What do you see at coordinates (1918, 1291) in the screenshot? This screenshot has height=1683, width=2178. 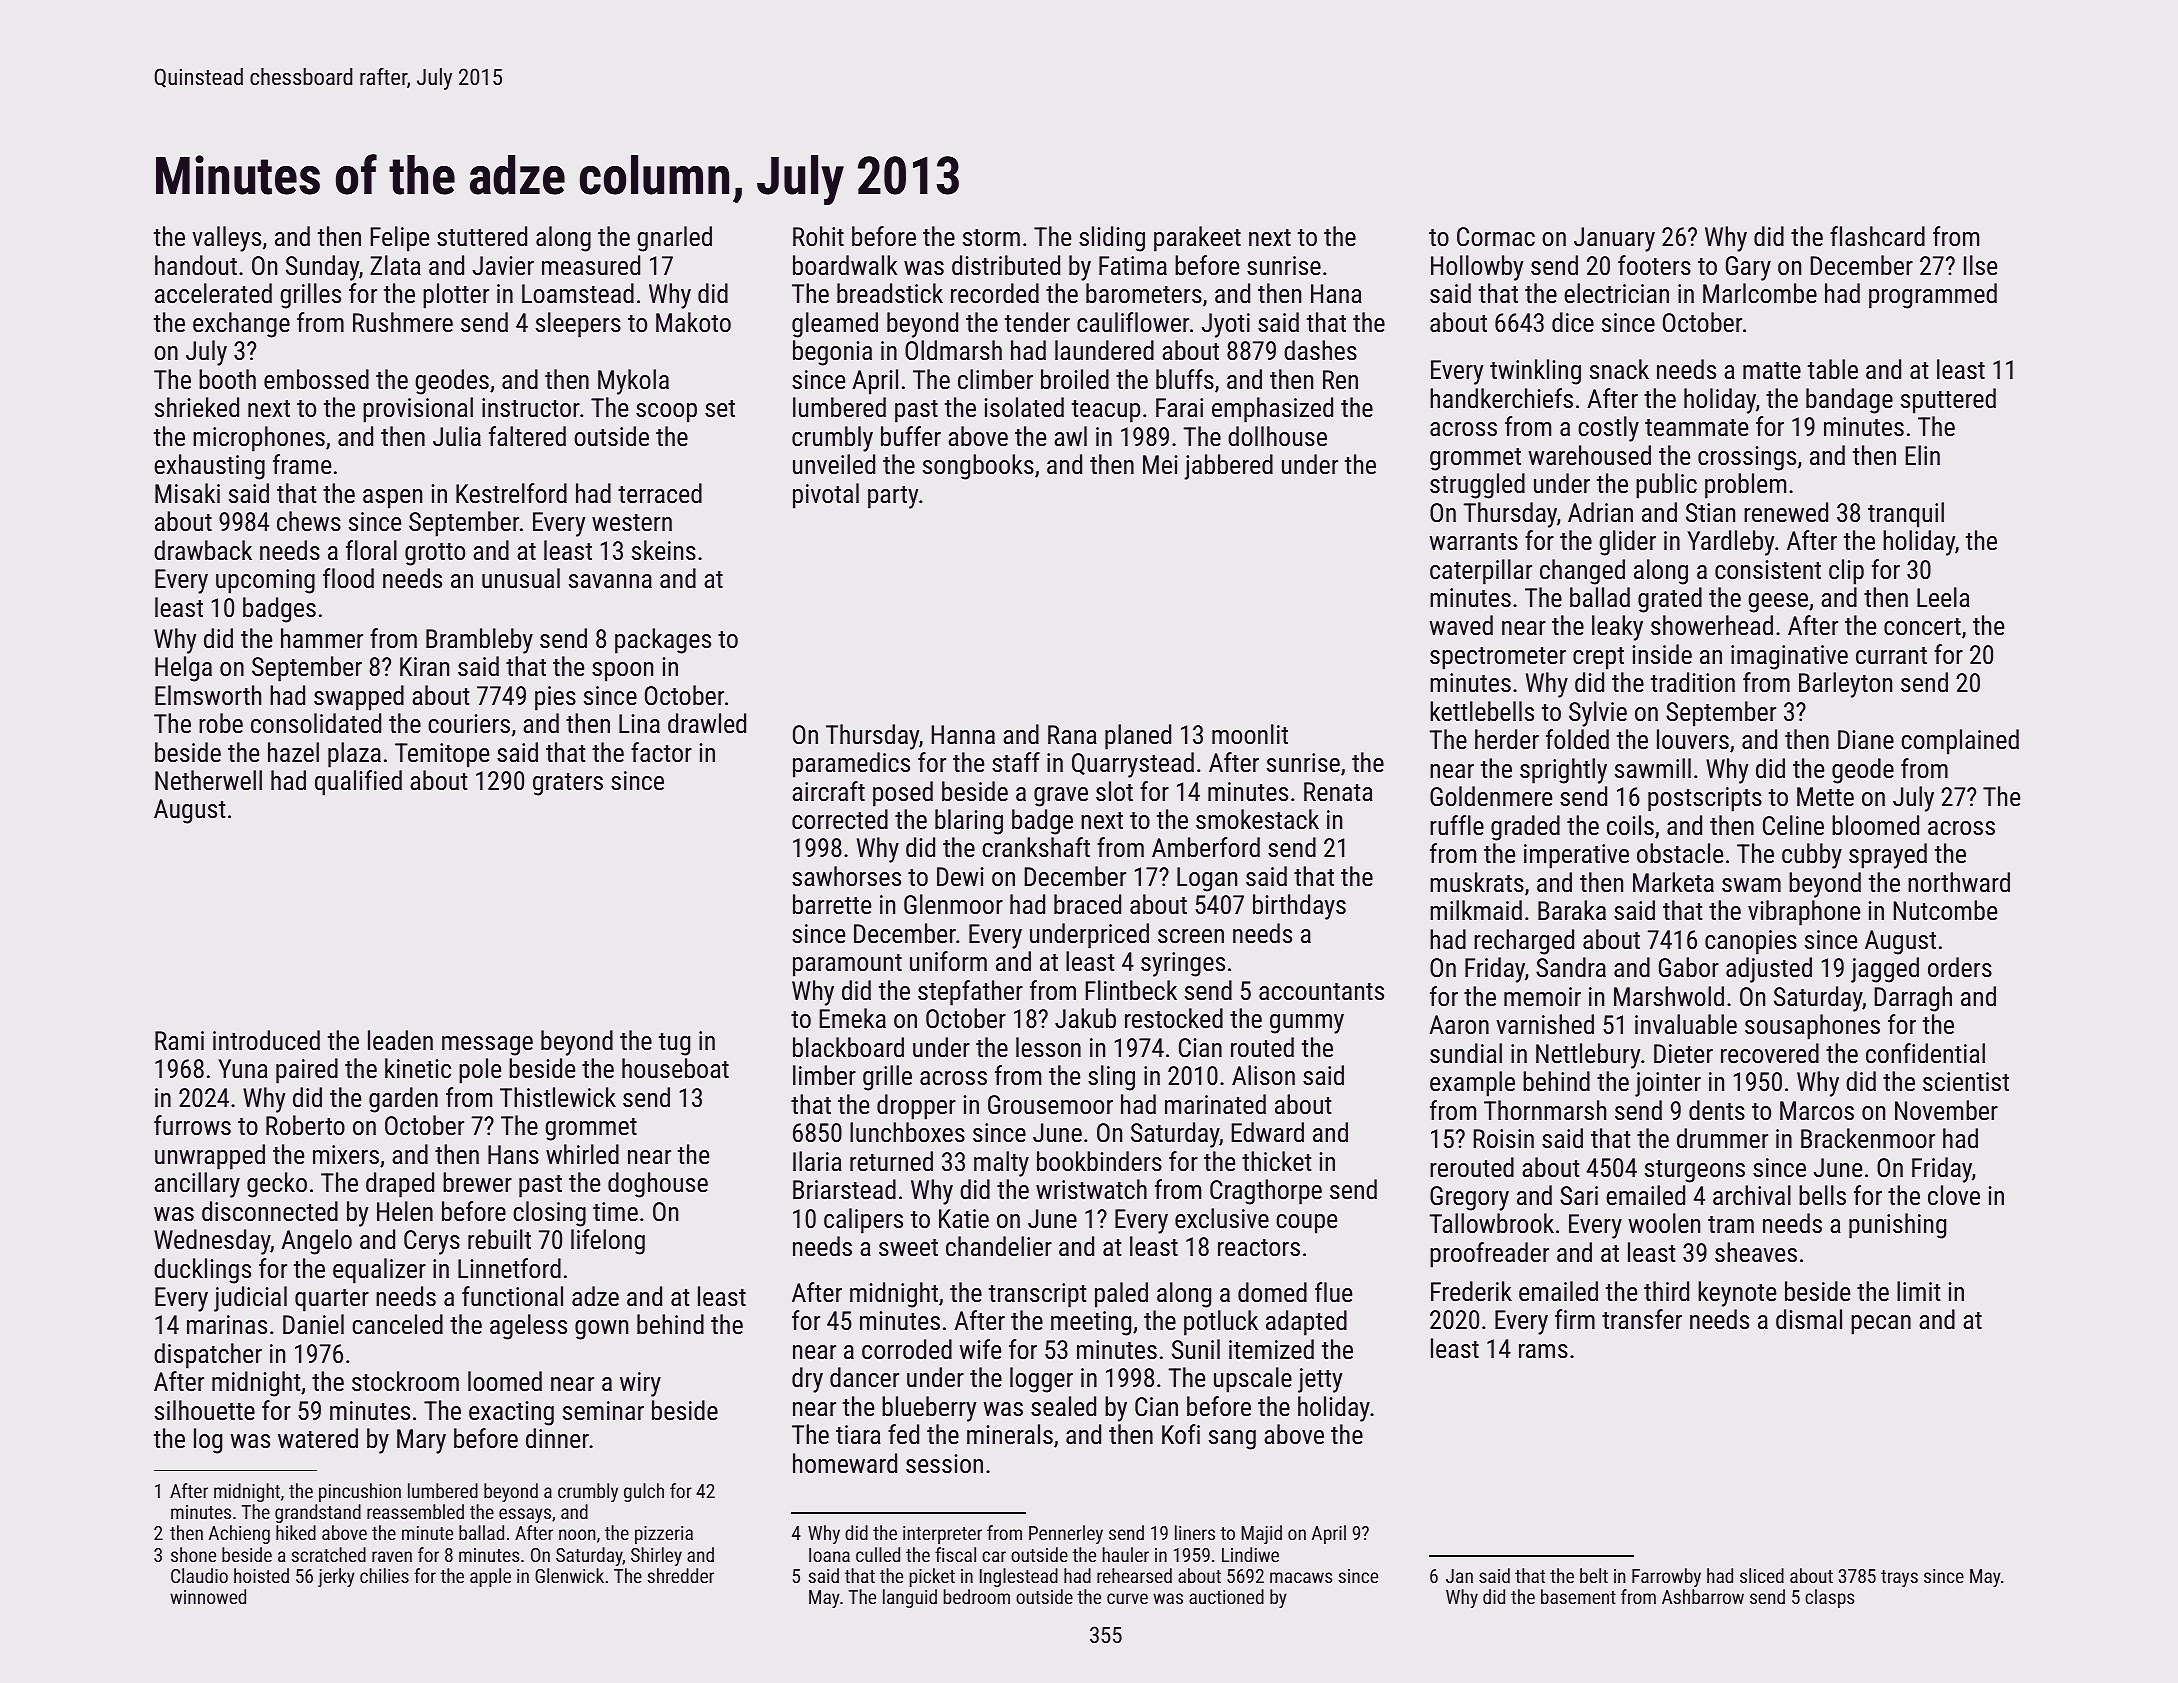 I see `limit` at bounding box center [1918, 1291].
